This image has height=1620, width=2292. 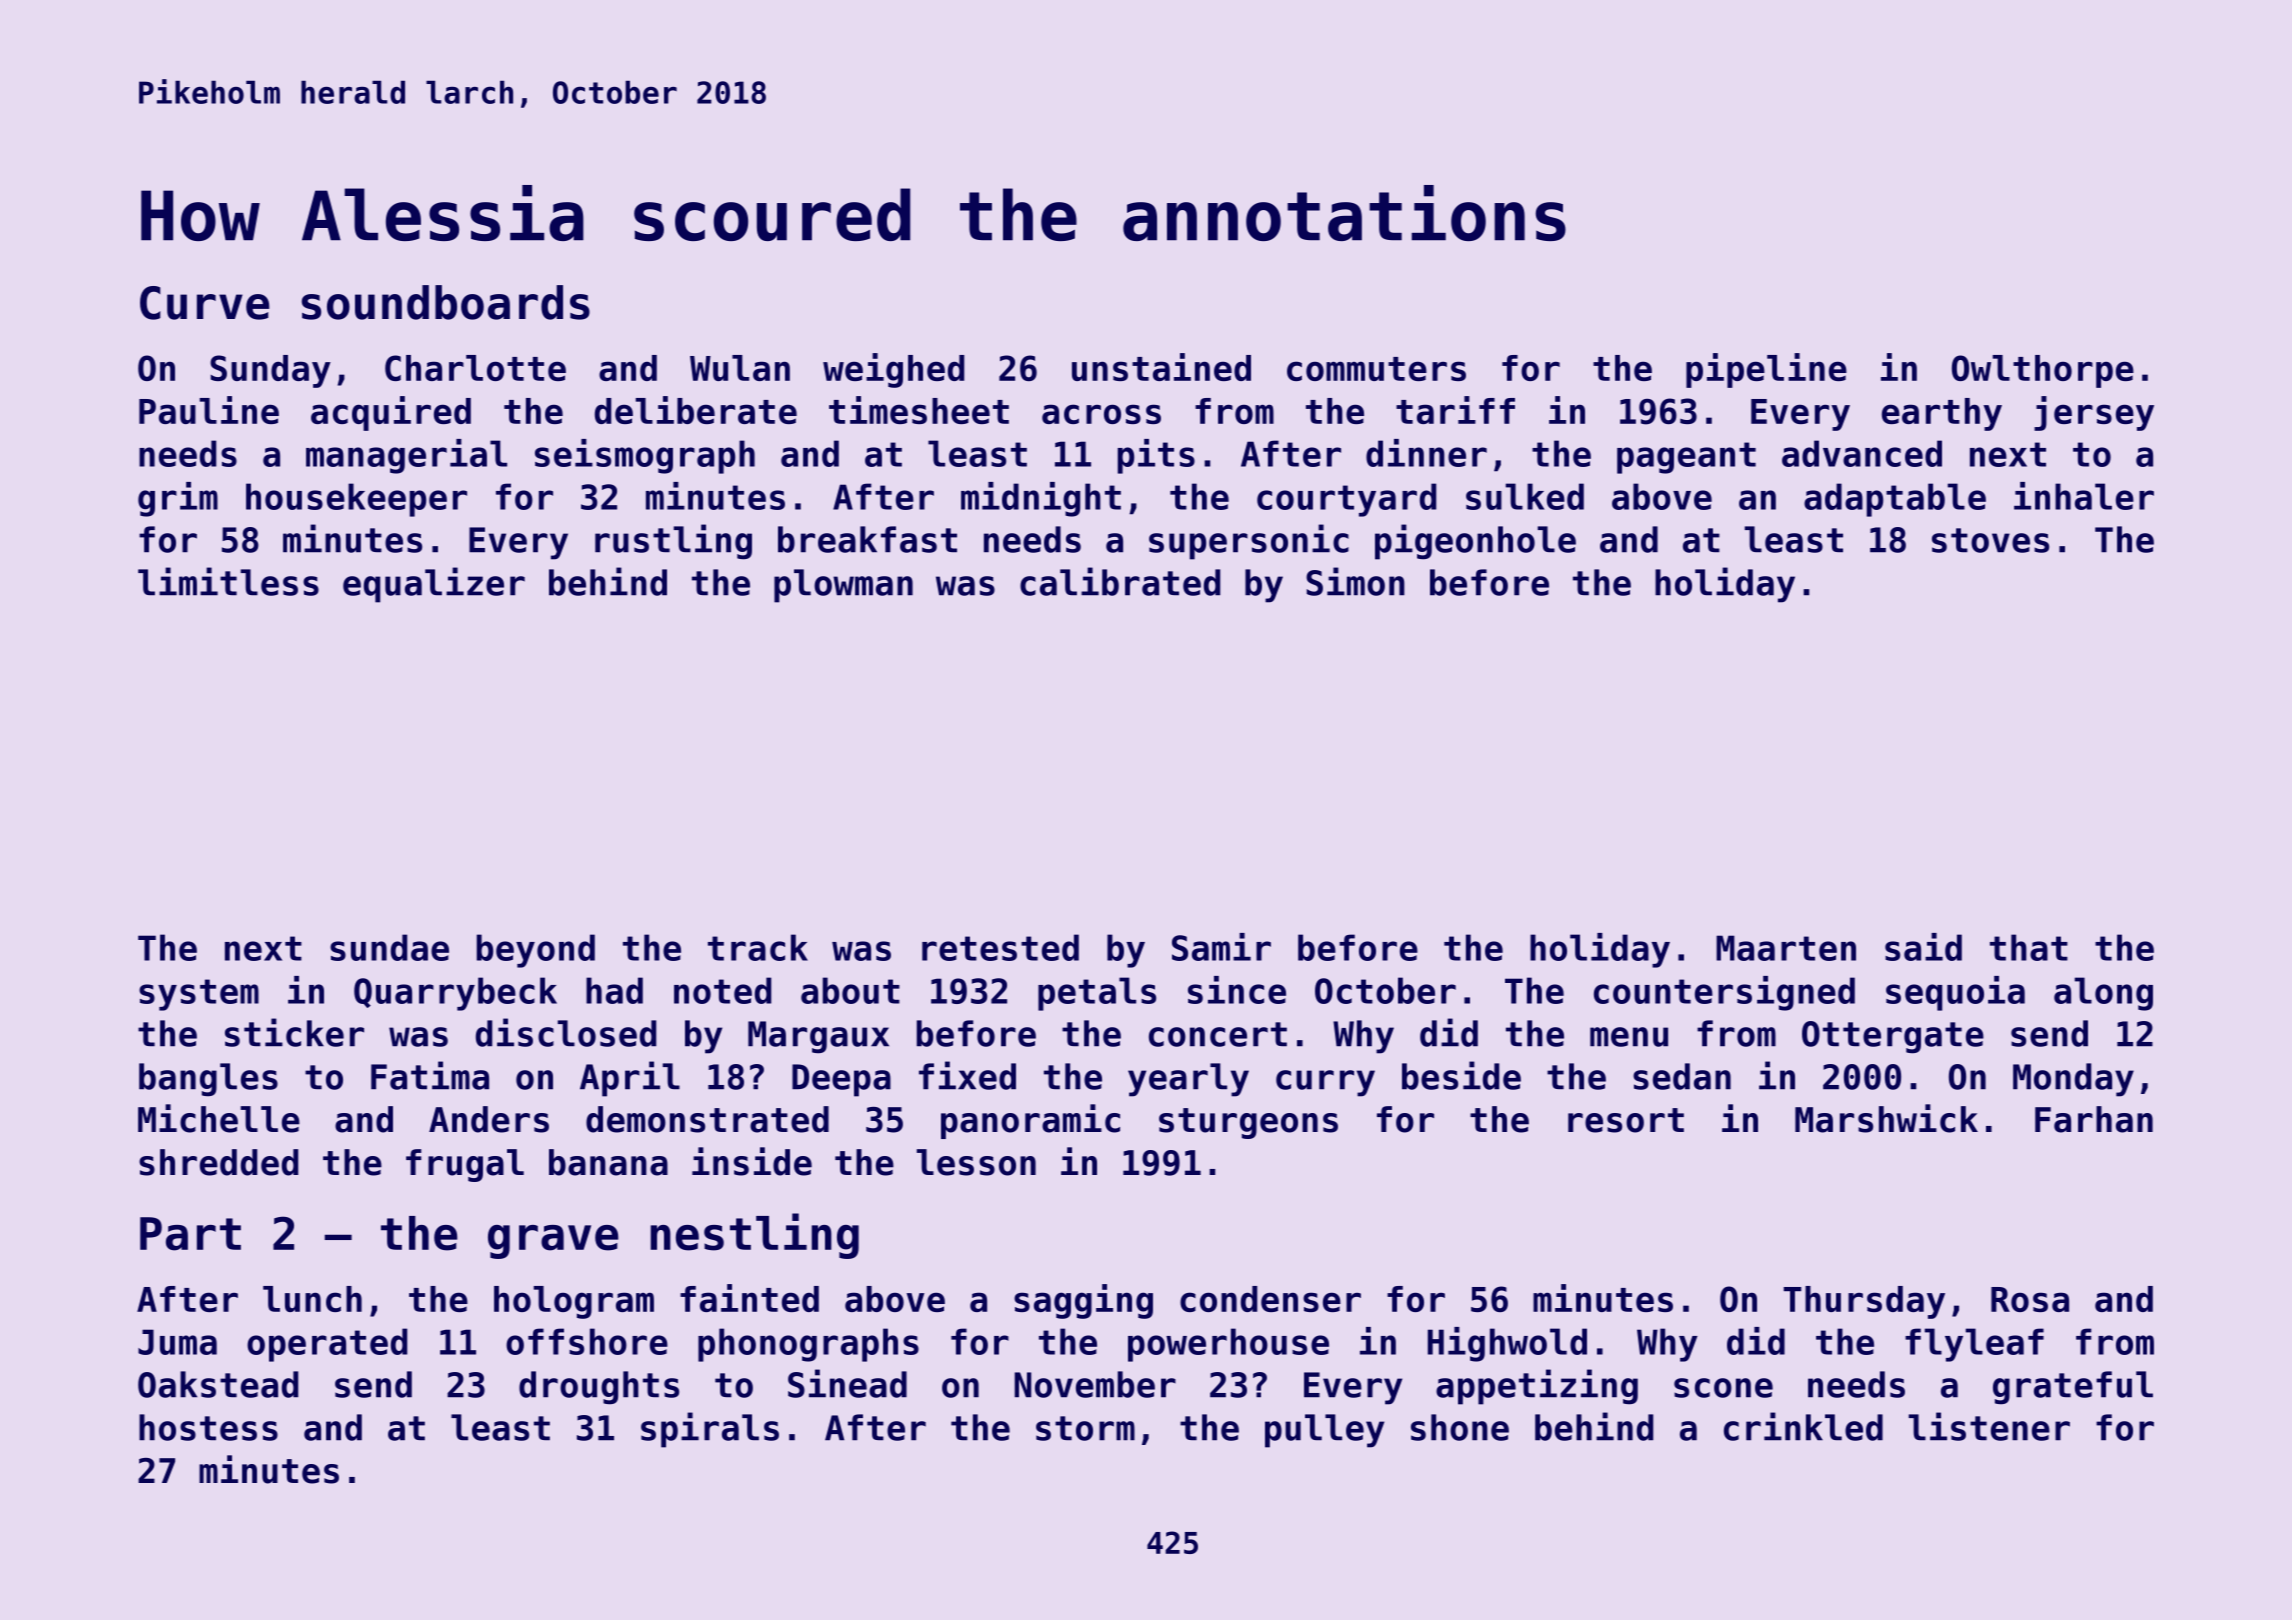 What do you see at coordinates (2043, 371) in the image?
I see `Owlthorpe` at bounding box center [2043, 371].
